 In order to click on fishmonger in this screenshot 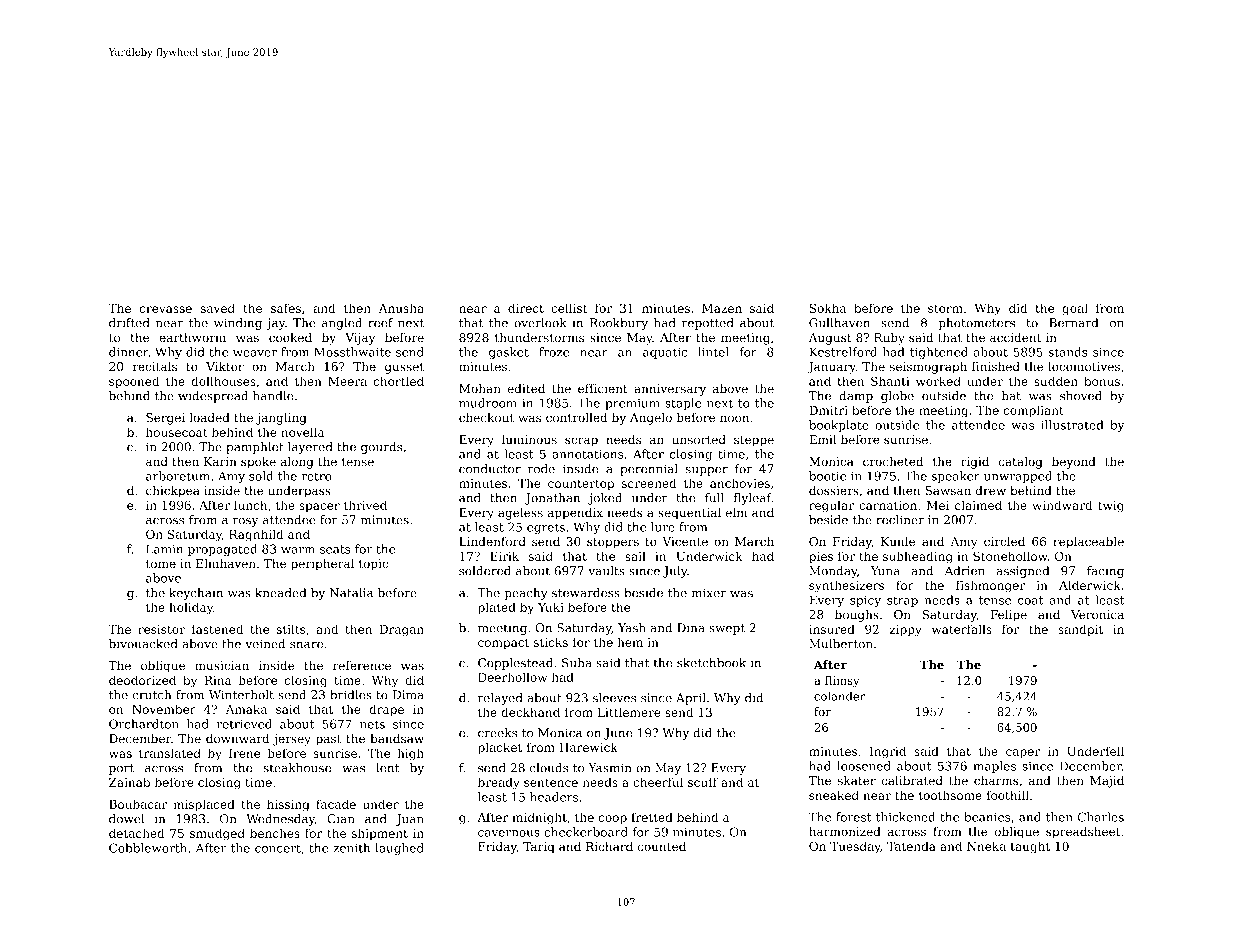, I will do `click(990, 586)`.
